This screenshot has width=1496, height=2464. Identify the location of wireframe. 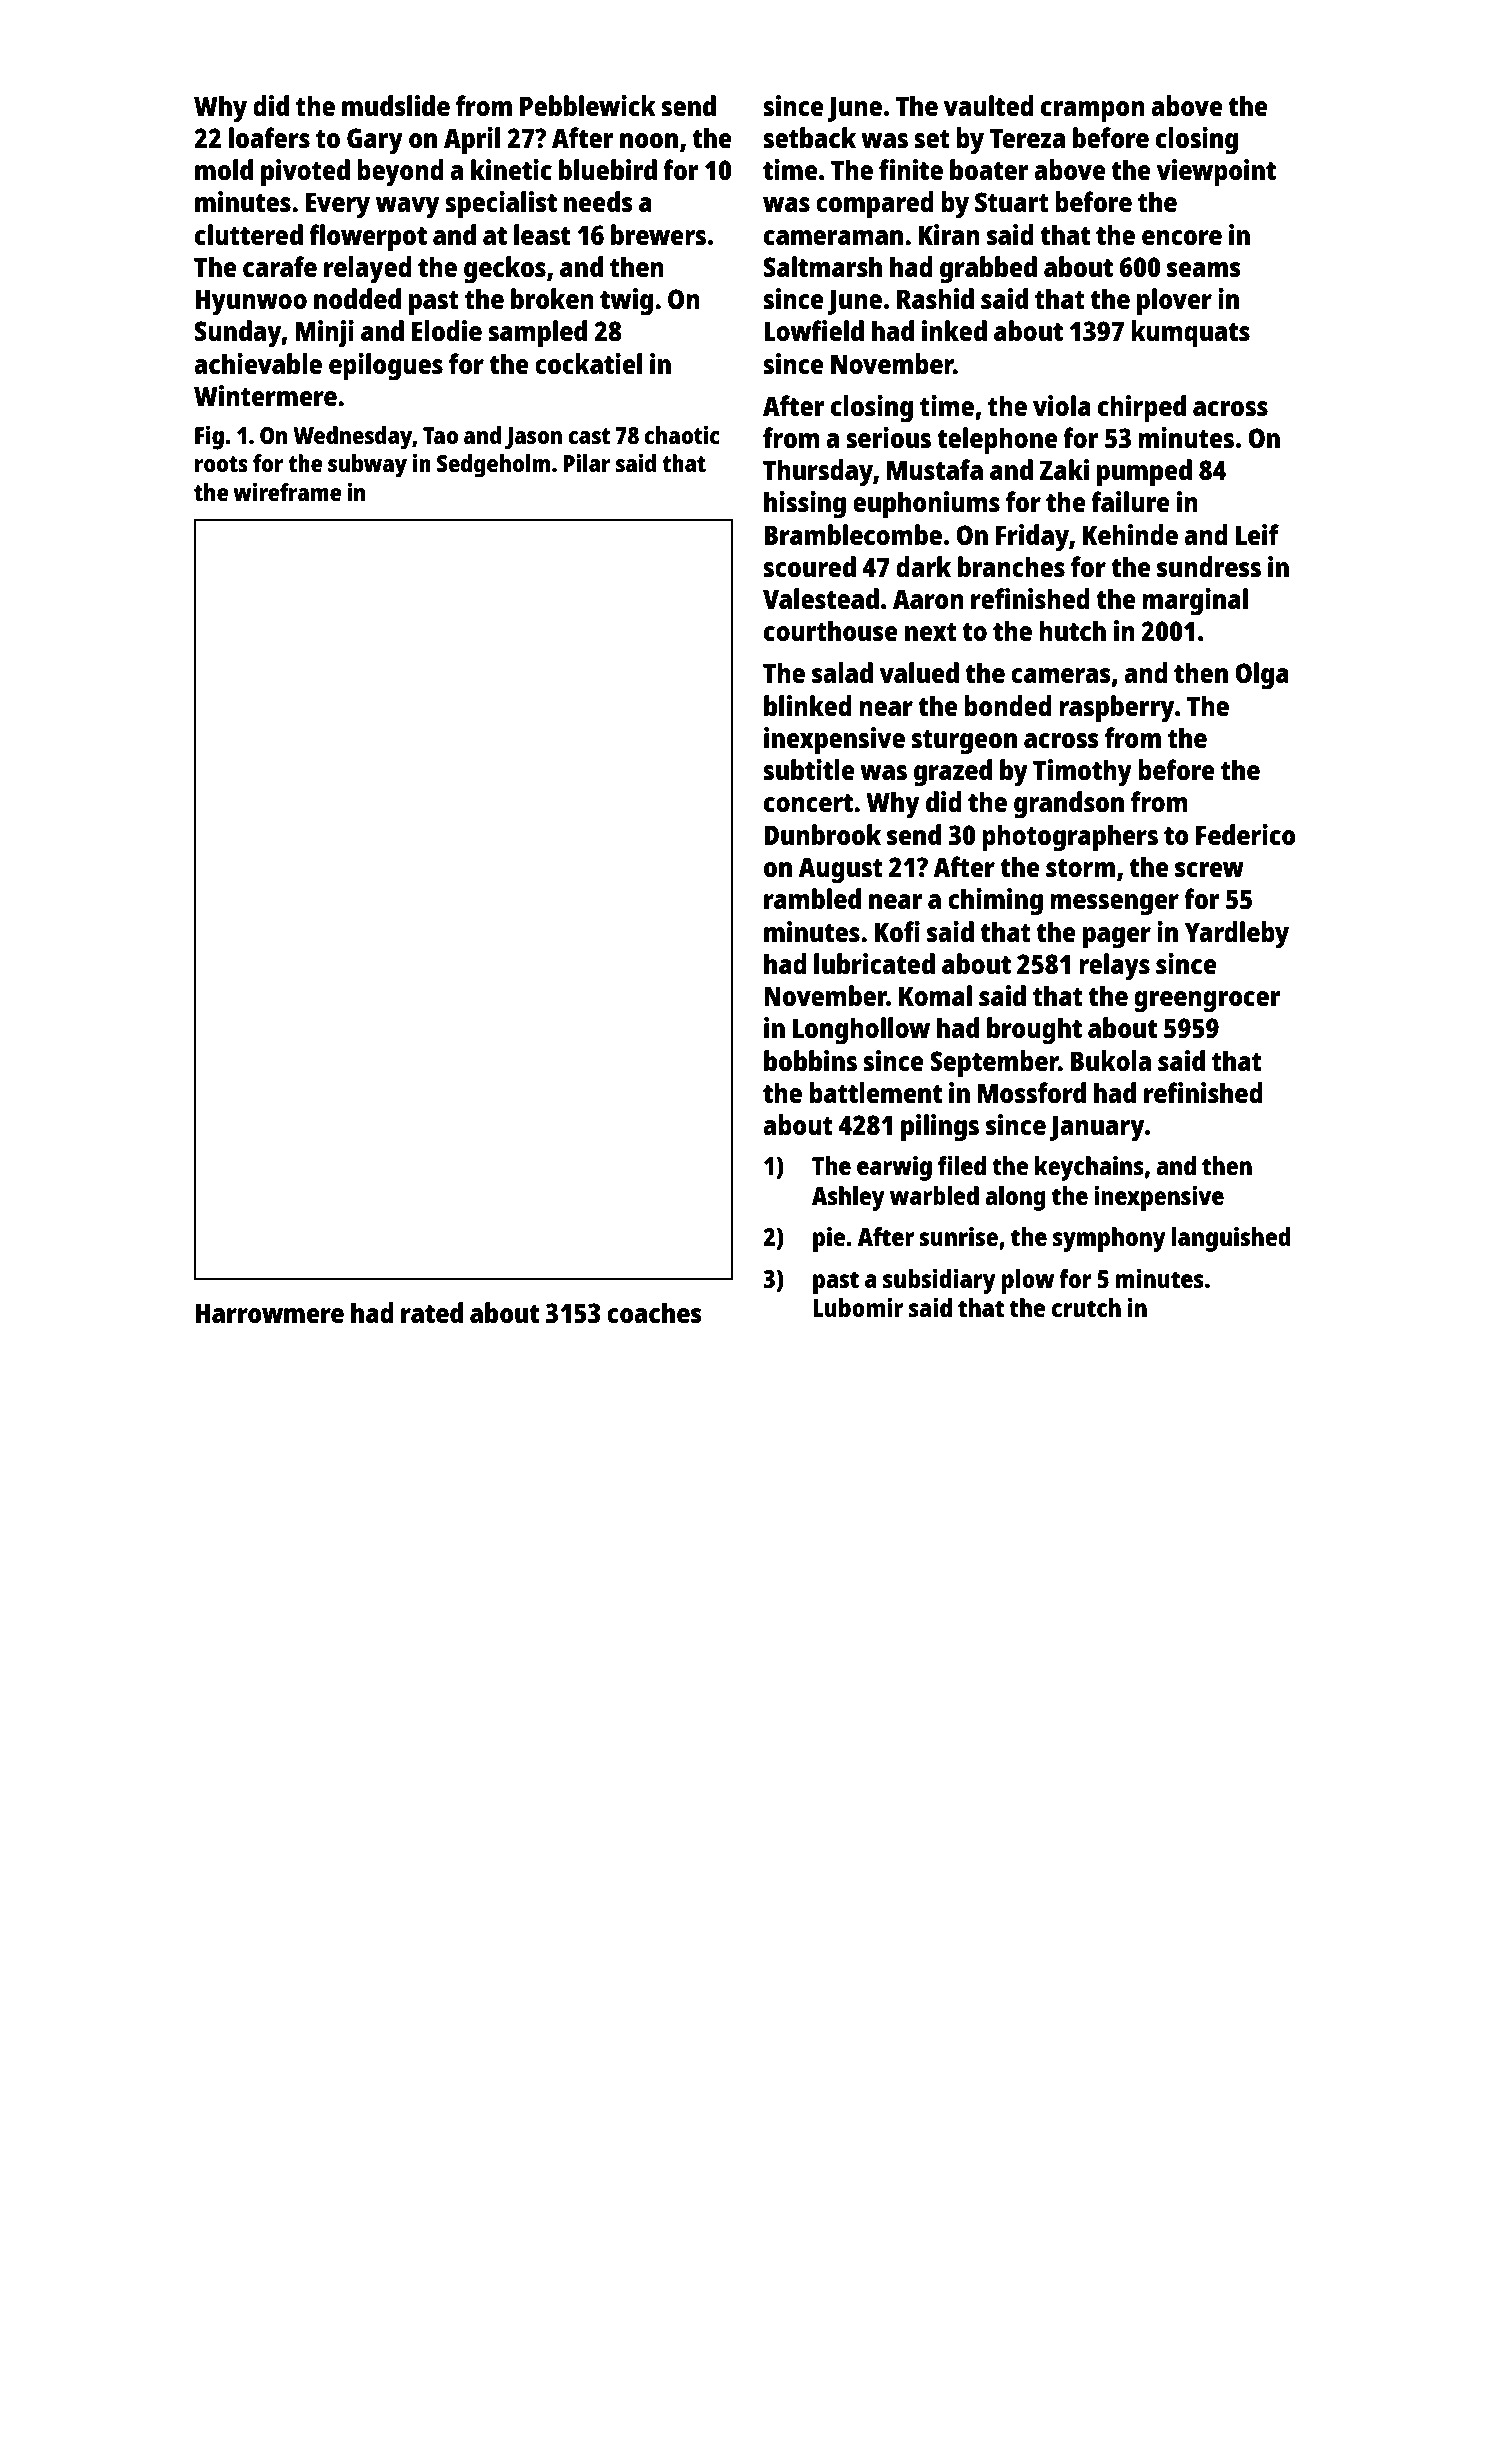
(287, 491).
